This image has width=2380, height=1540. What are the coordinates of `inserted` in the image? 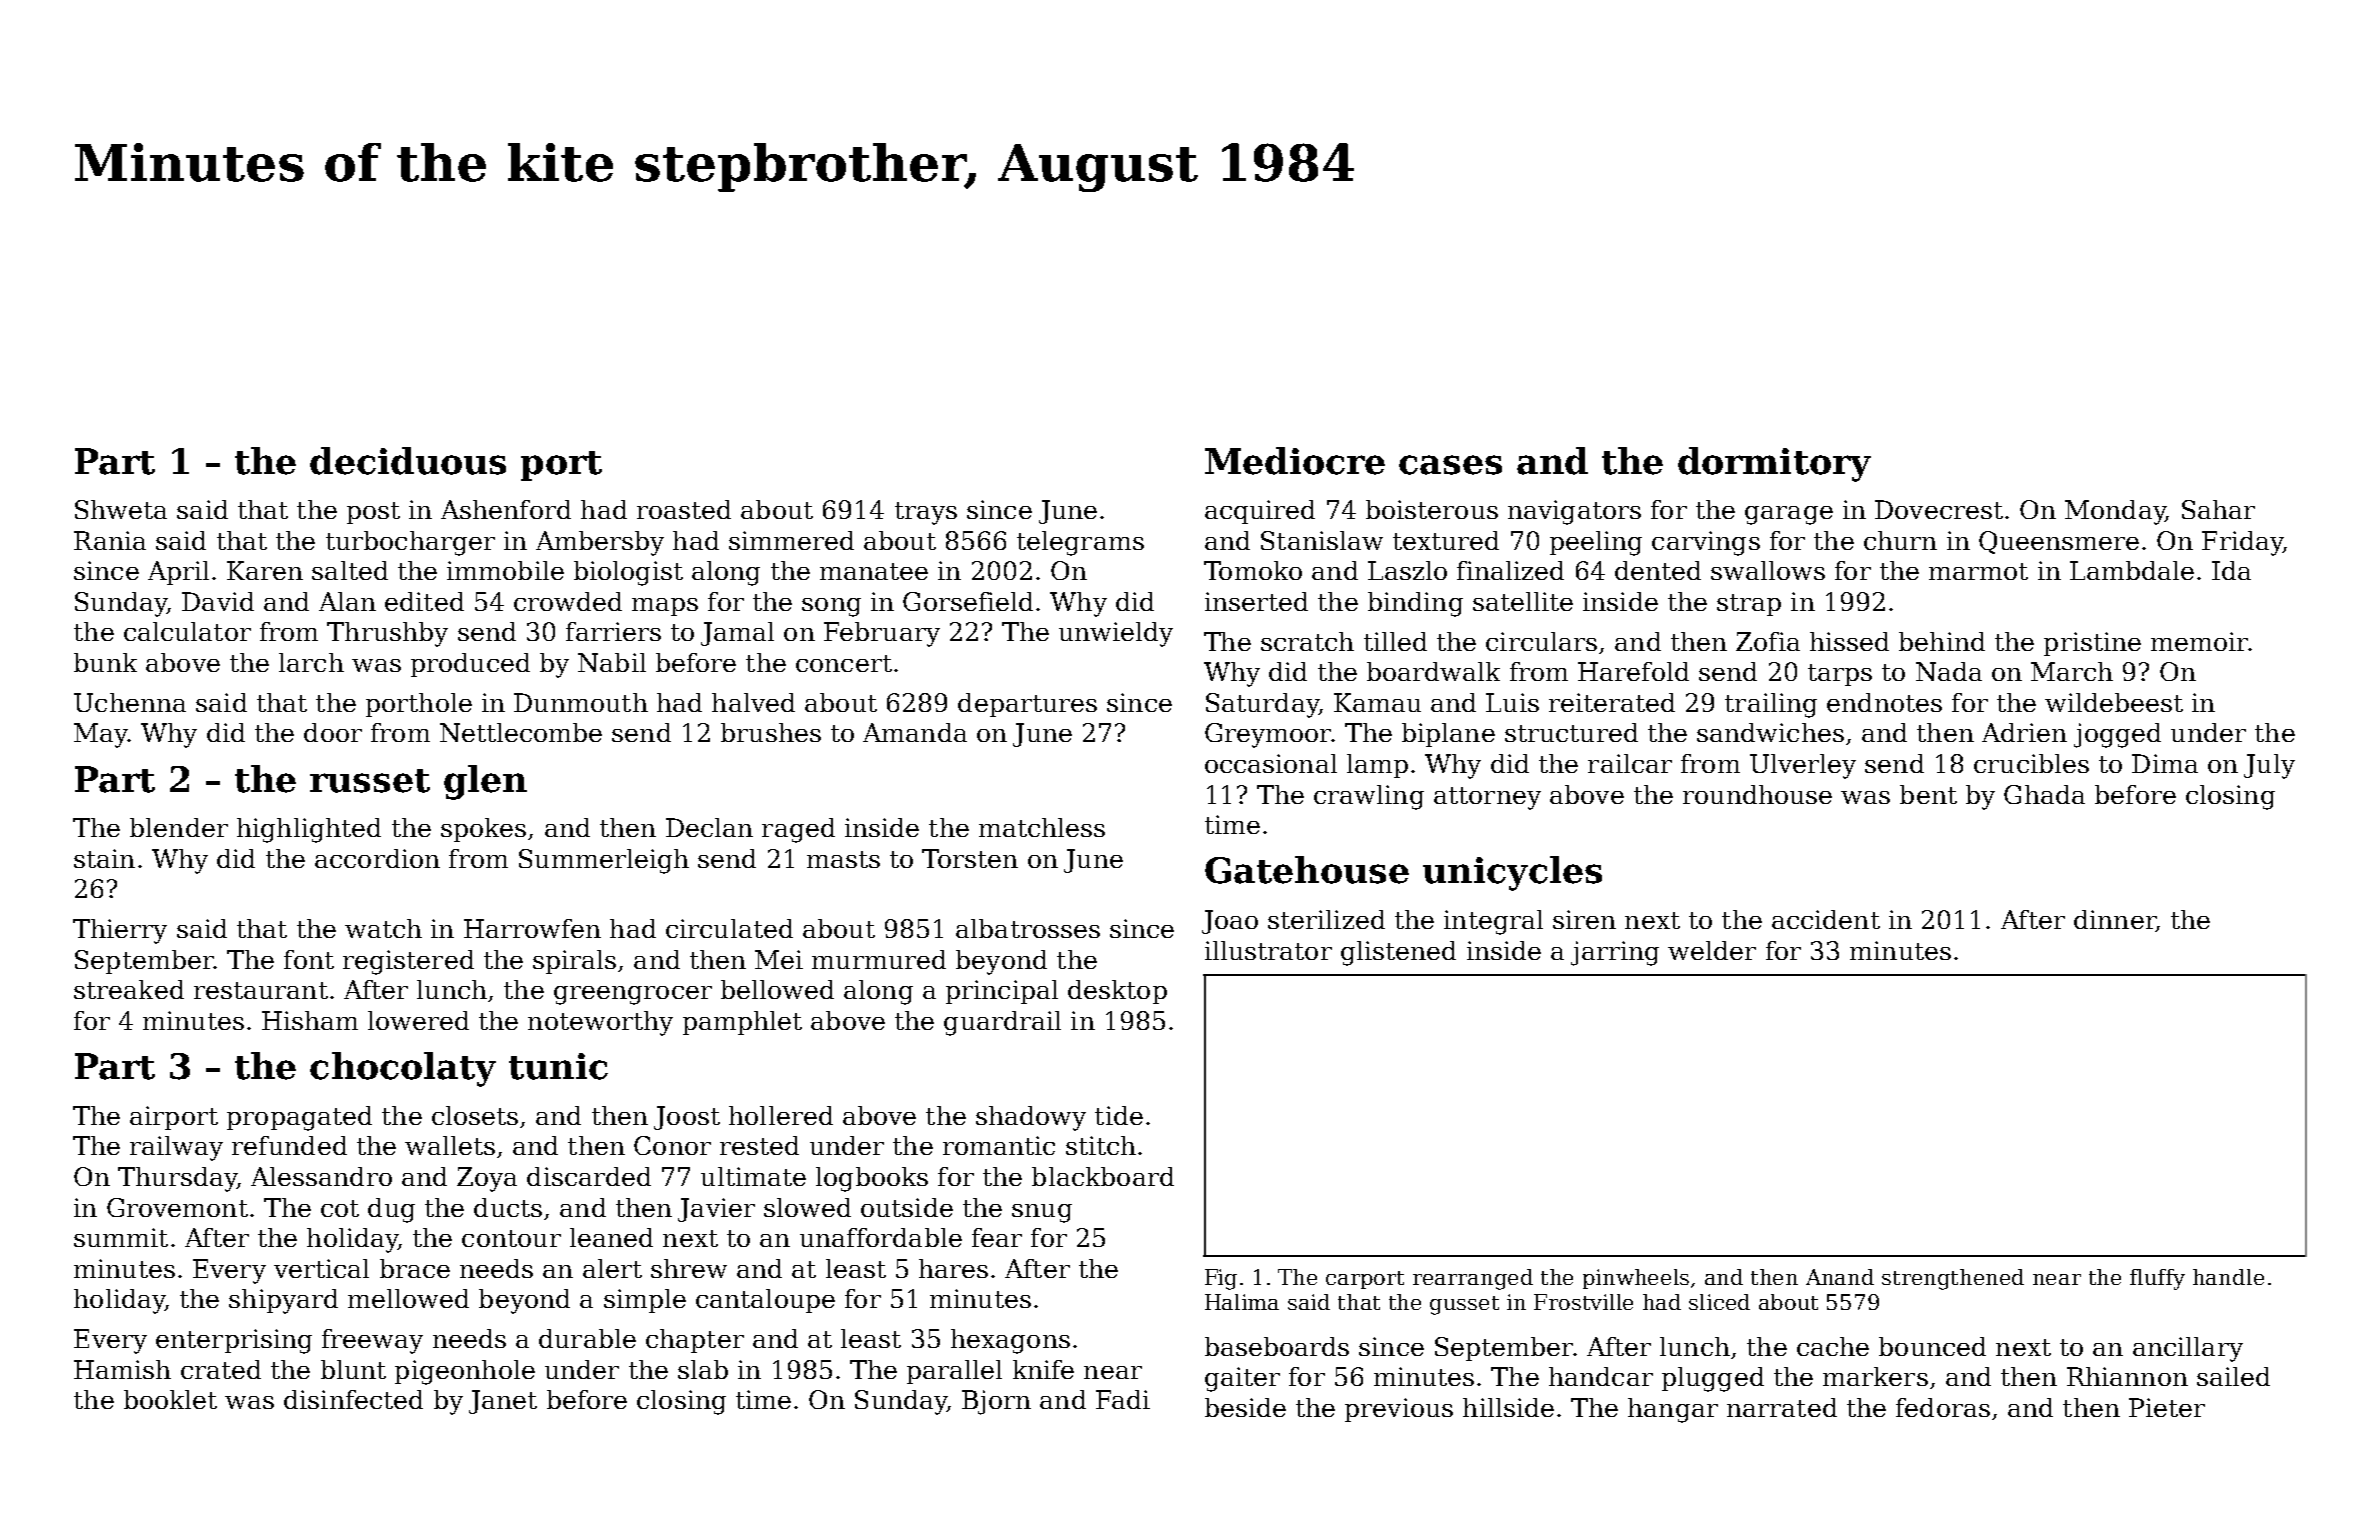 It's located at (1256, 601).
